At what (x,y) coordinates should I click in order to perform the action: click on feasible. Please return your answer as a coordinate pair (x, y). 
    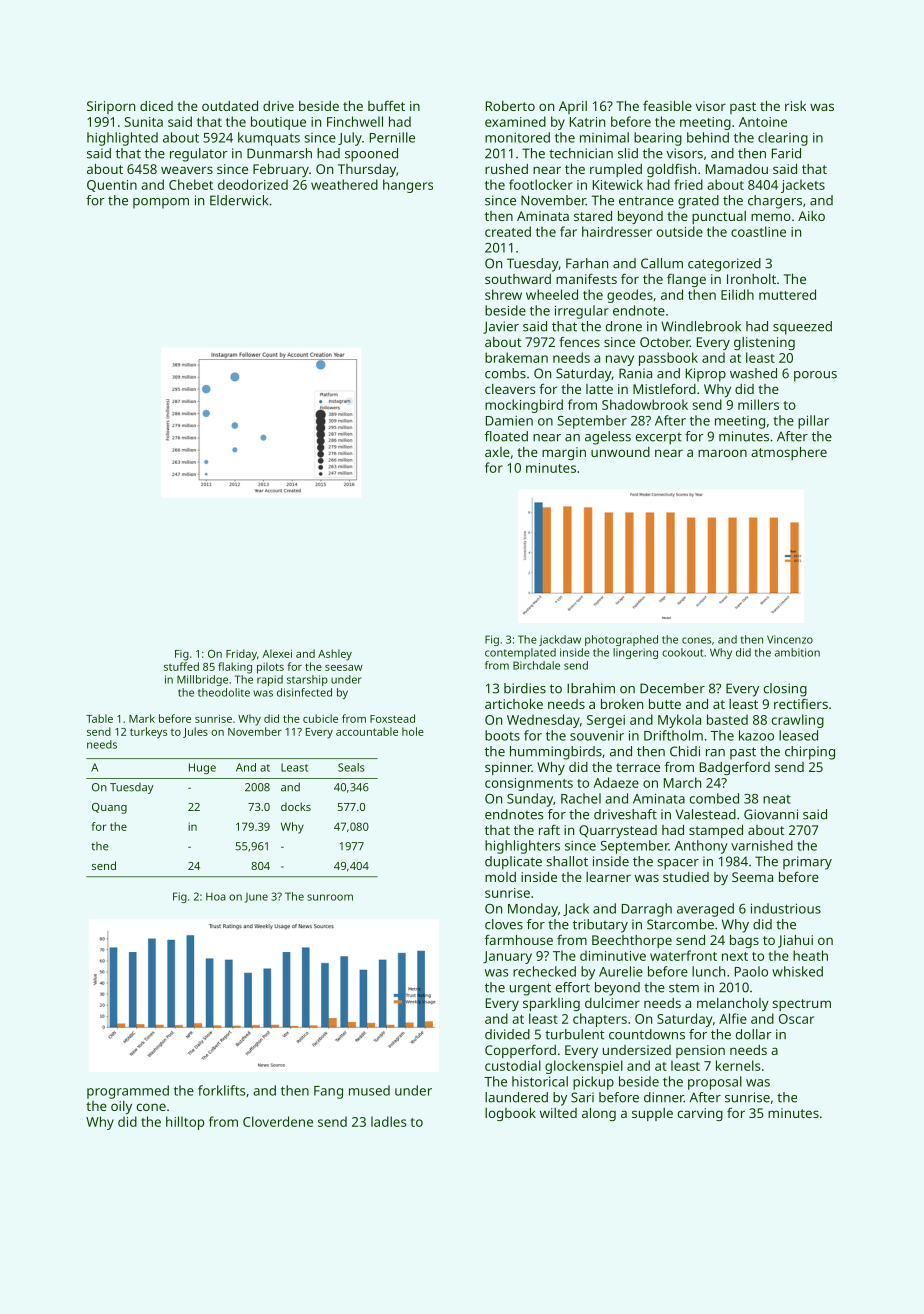
    Looking at the image, I should click on (667, 106).
